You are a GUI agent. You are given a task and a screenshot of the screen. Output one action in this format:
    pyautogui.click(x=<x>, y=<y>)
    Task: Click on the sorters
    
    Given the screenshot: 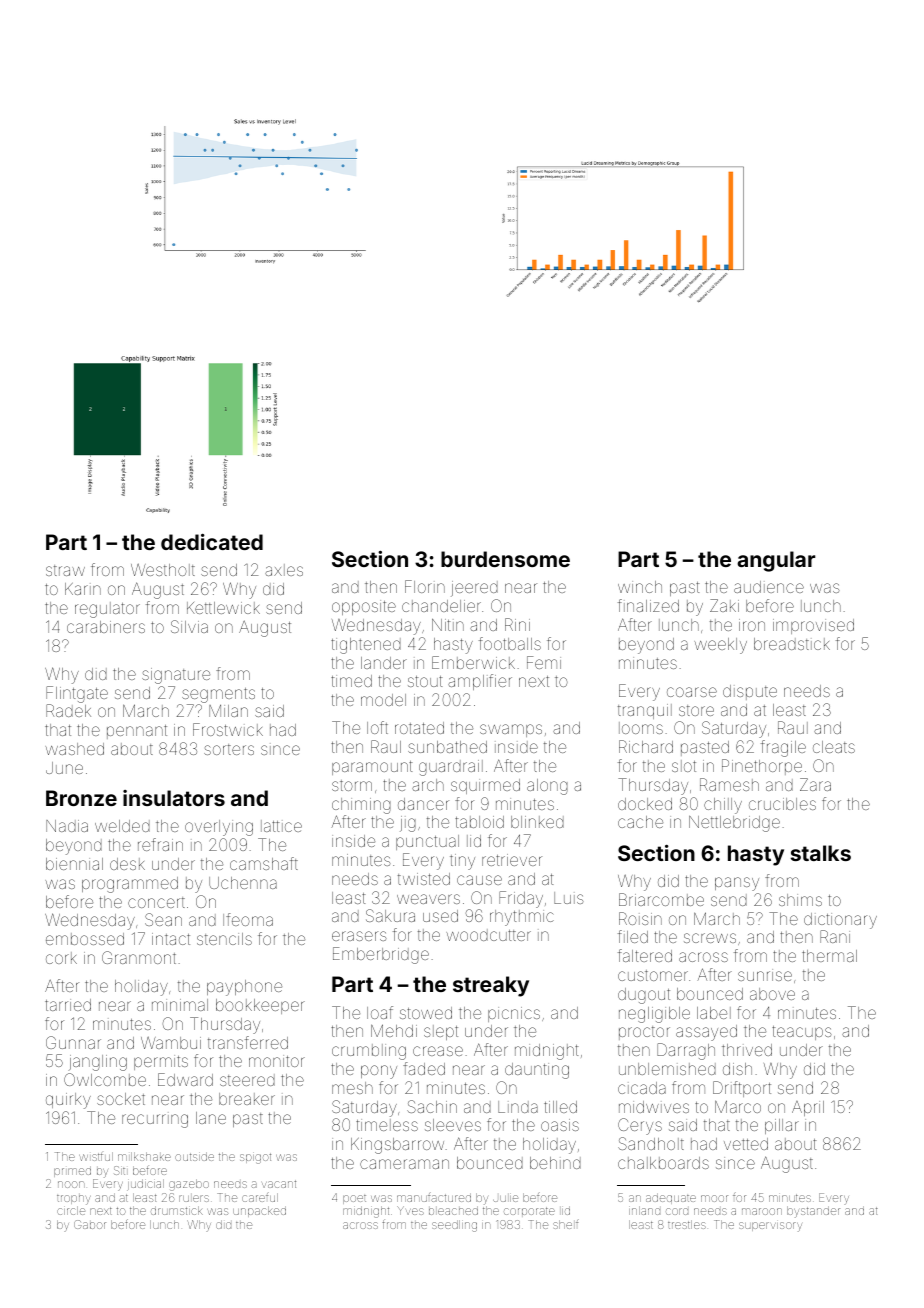 What is the action you would take?
    pyautogui.click(x=229, y=749)
